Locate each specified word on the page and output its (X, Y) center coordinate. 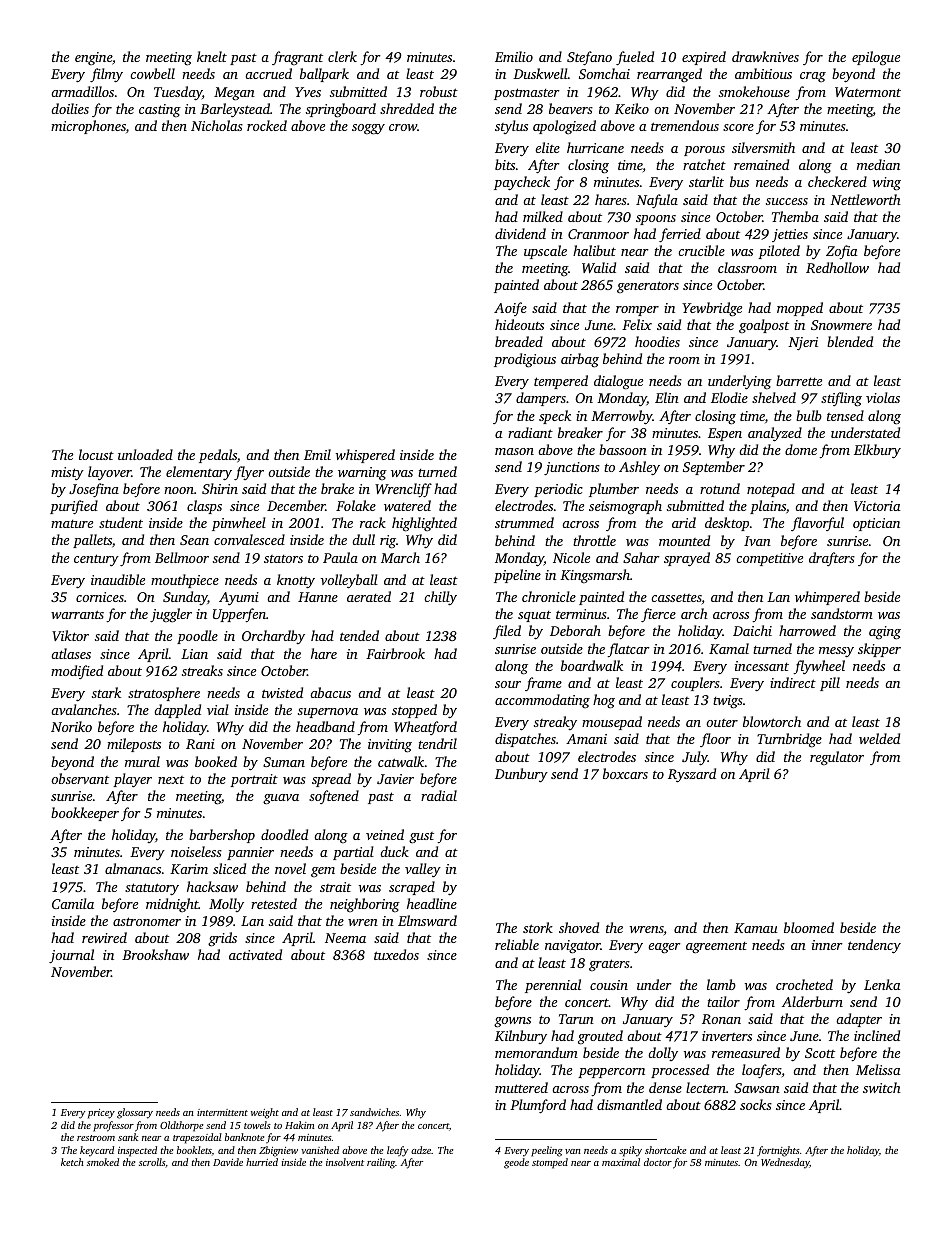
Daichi (752, 630)
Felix (637, 324)
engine (93, 58)
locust (96, 454)
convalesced (249, 539)
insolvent (345, 1162)
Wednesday (785, 1163)
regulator (837, 758)
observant (80, 778)
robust (439, 91)
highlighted (424, 524)
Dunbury (521, 775)
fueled (635, 58)
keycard (97, 1151)
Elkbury (877, 451)
